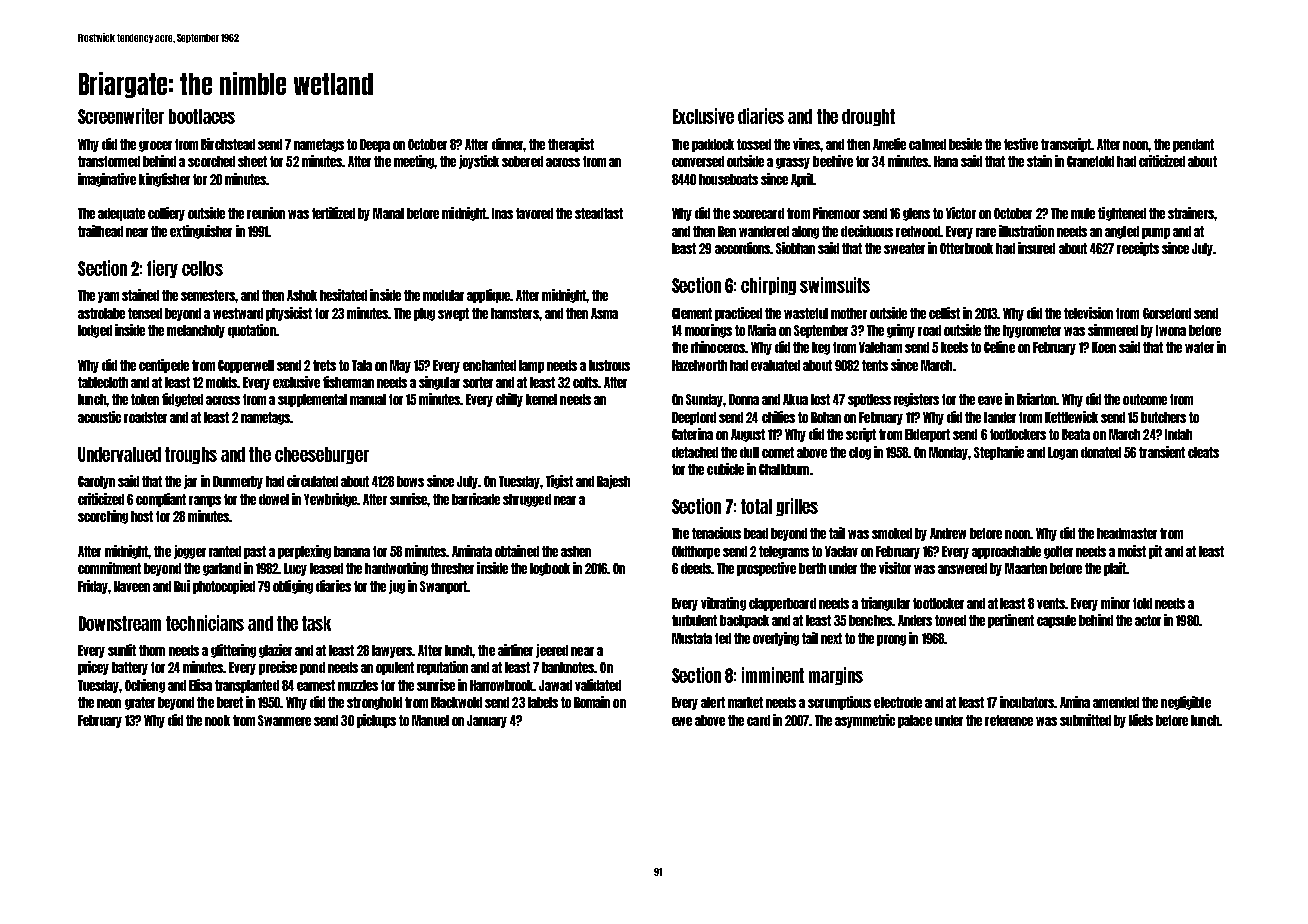 This document has width=1308, height=924. Describe the element at coordinates (121, 214) in the document. I see `adequate` at that location.
